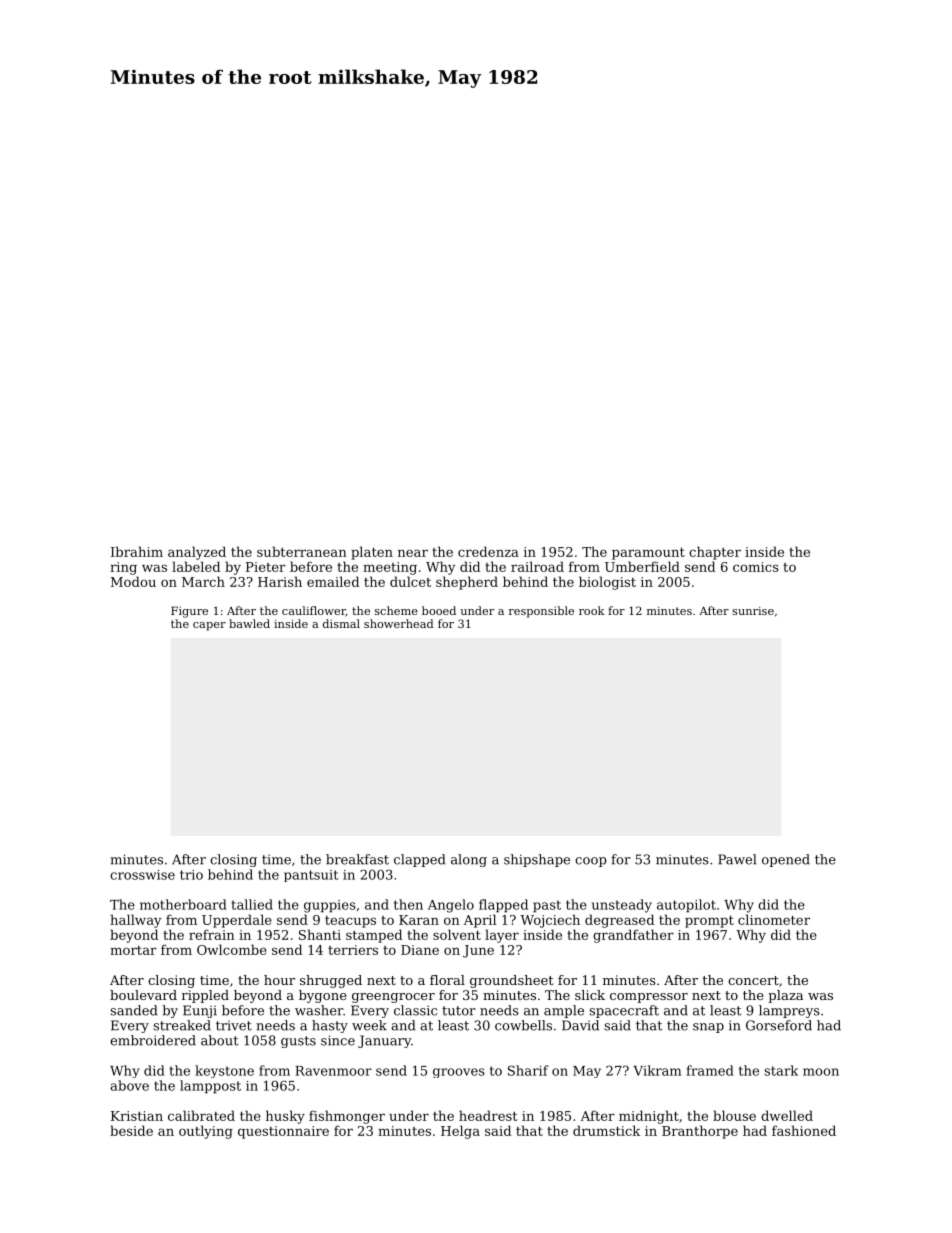  I want to click on grooves, so click(459, 1073).
